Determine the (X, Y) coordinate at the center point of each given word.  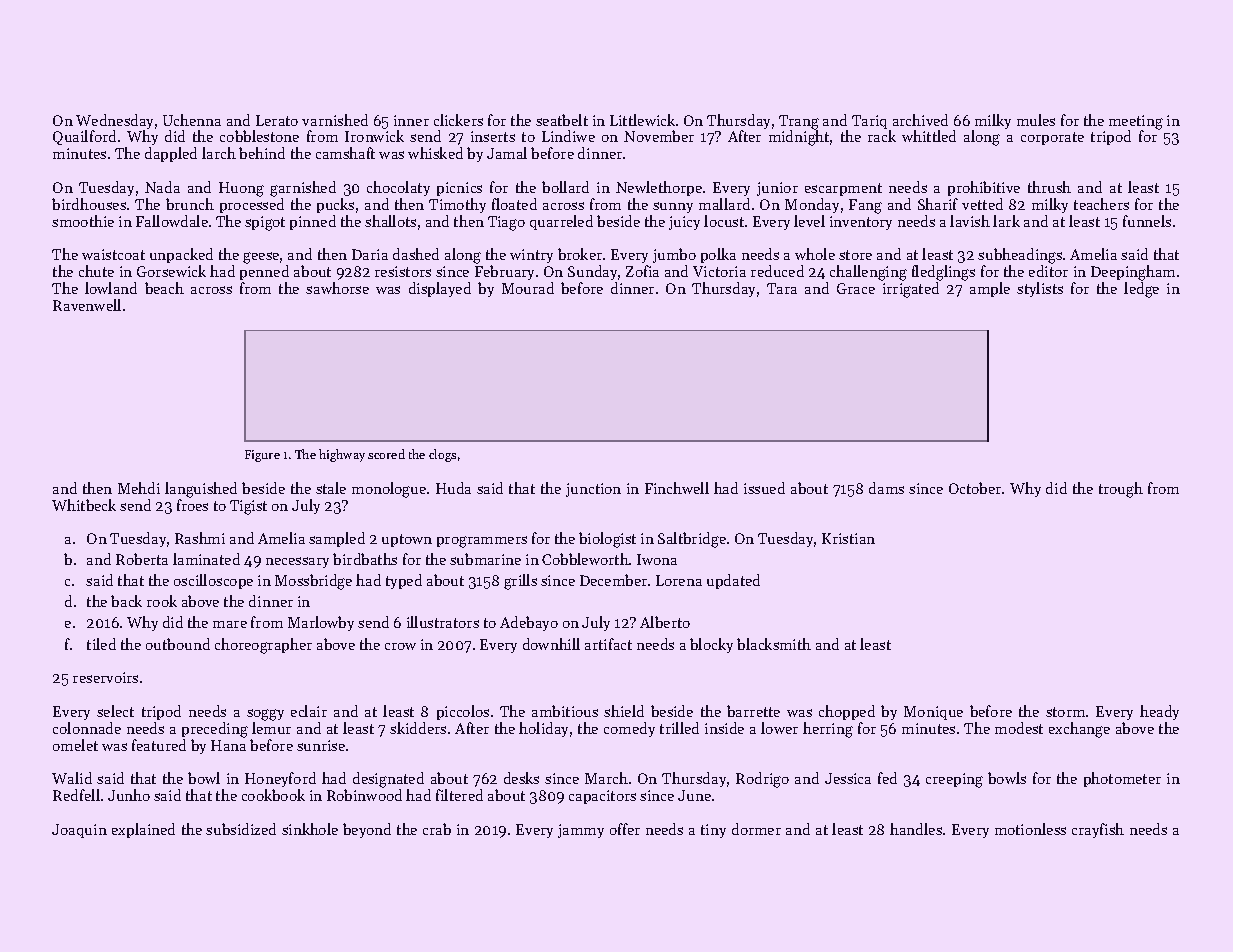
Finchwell (677, 488)
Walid (72, 778)
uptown (407, 540)
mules (1036, 120)
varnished (335, 120)
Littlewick (642, 120)
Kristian (848, 538)
